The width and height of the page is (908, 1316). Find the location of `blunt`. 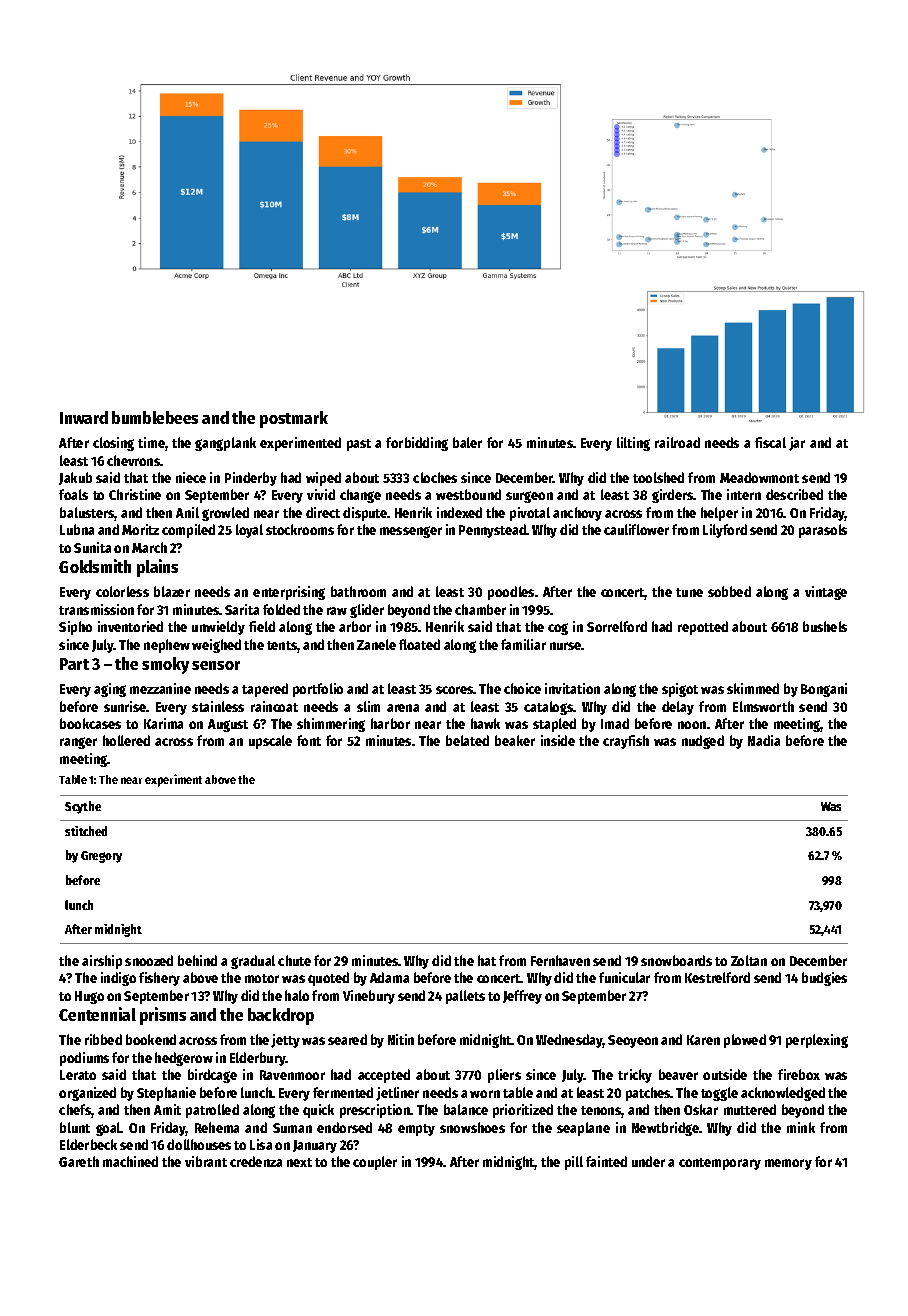

blunt is located at coordinates (75, 1127).
